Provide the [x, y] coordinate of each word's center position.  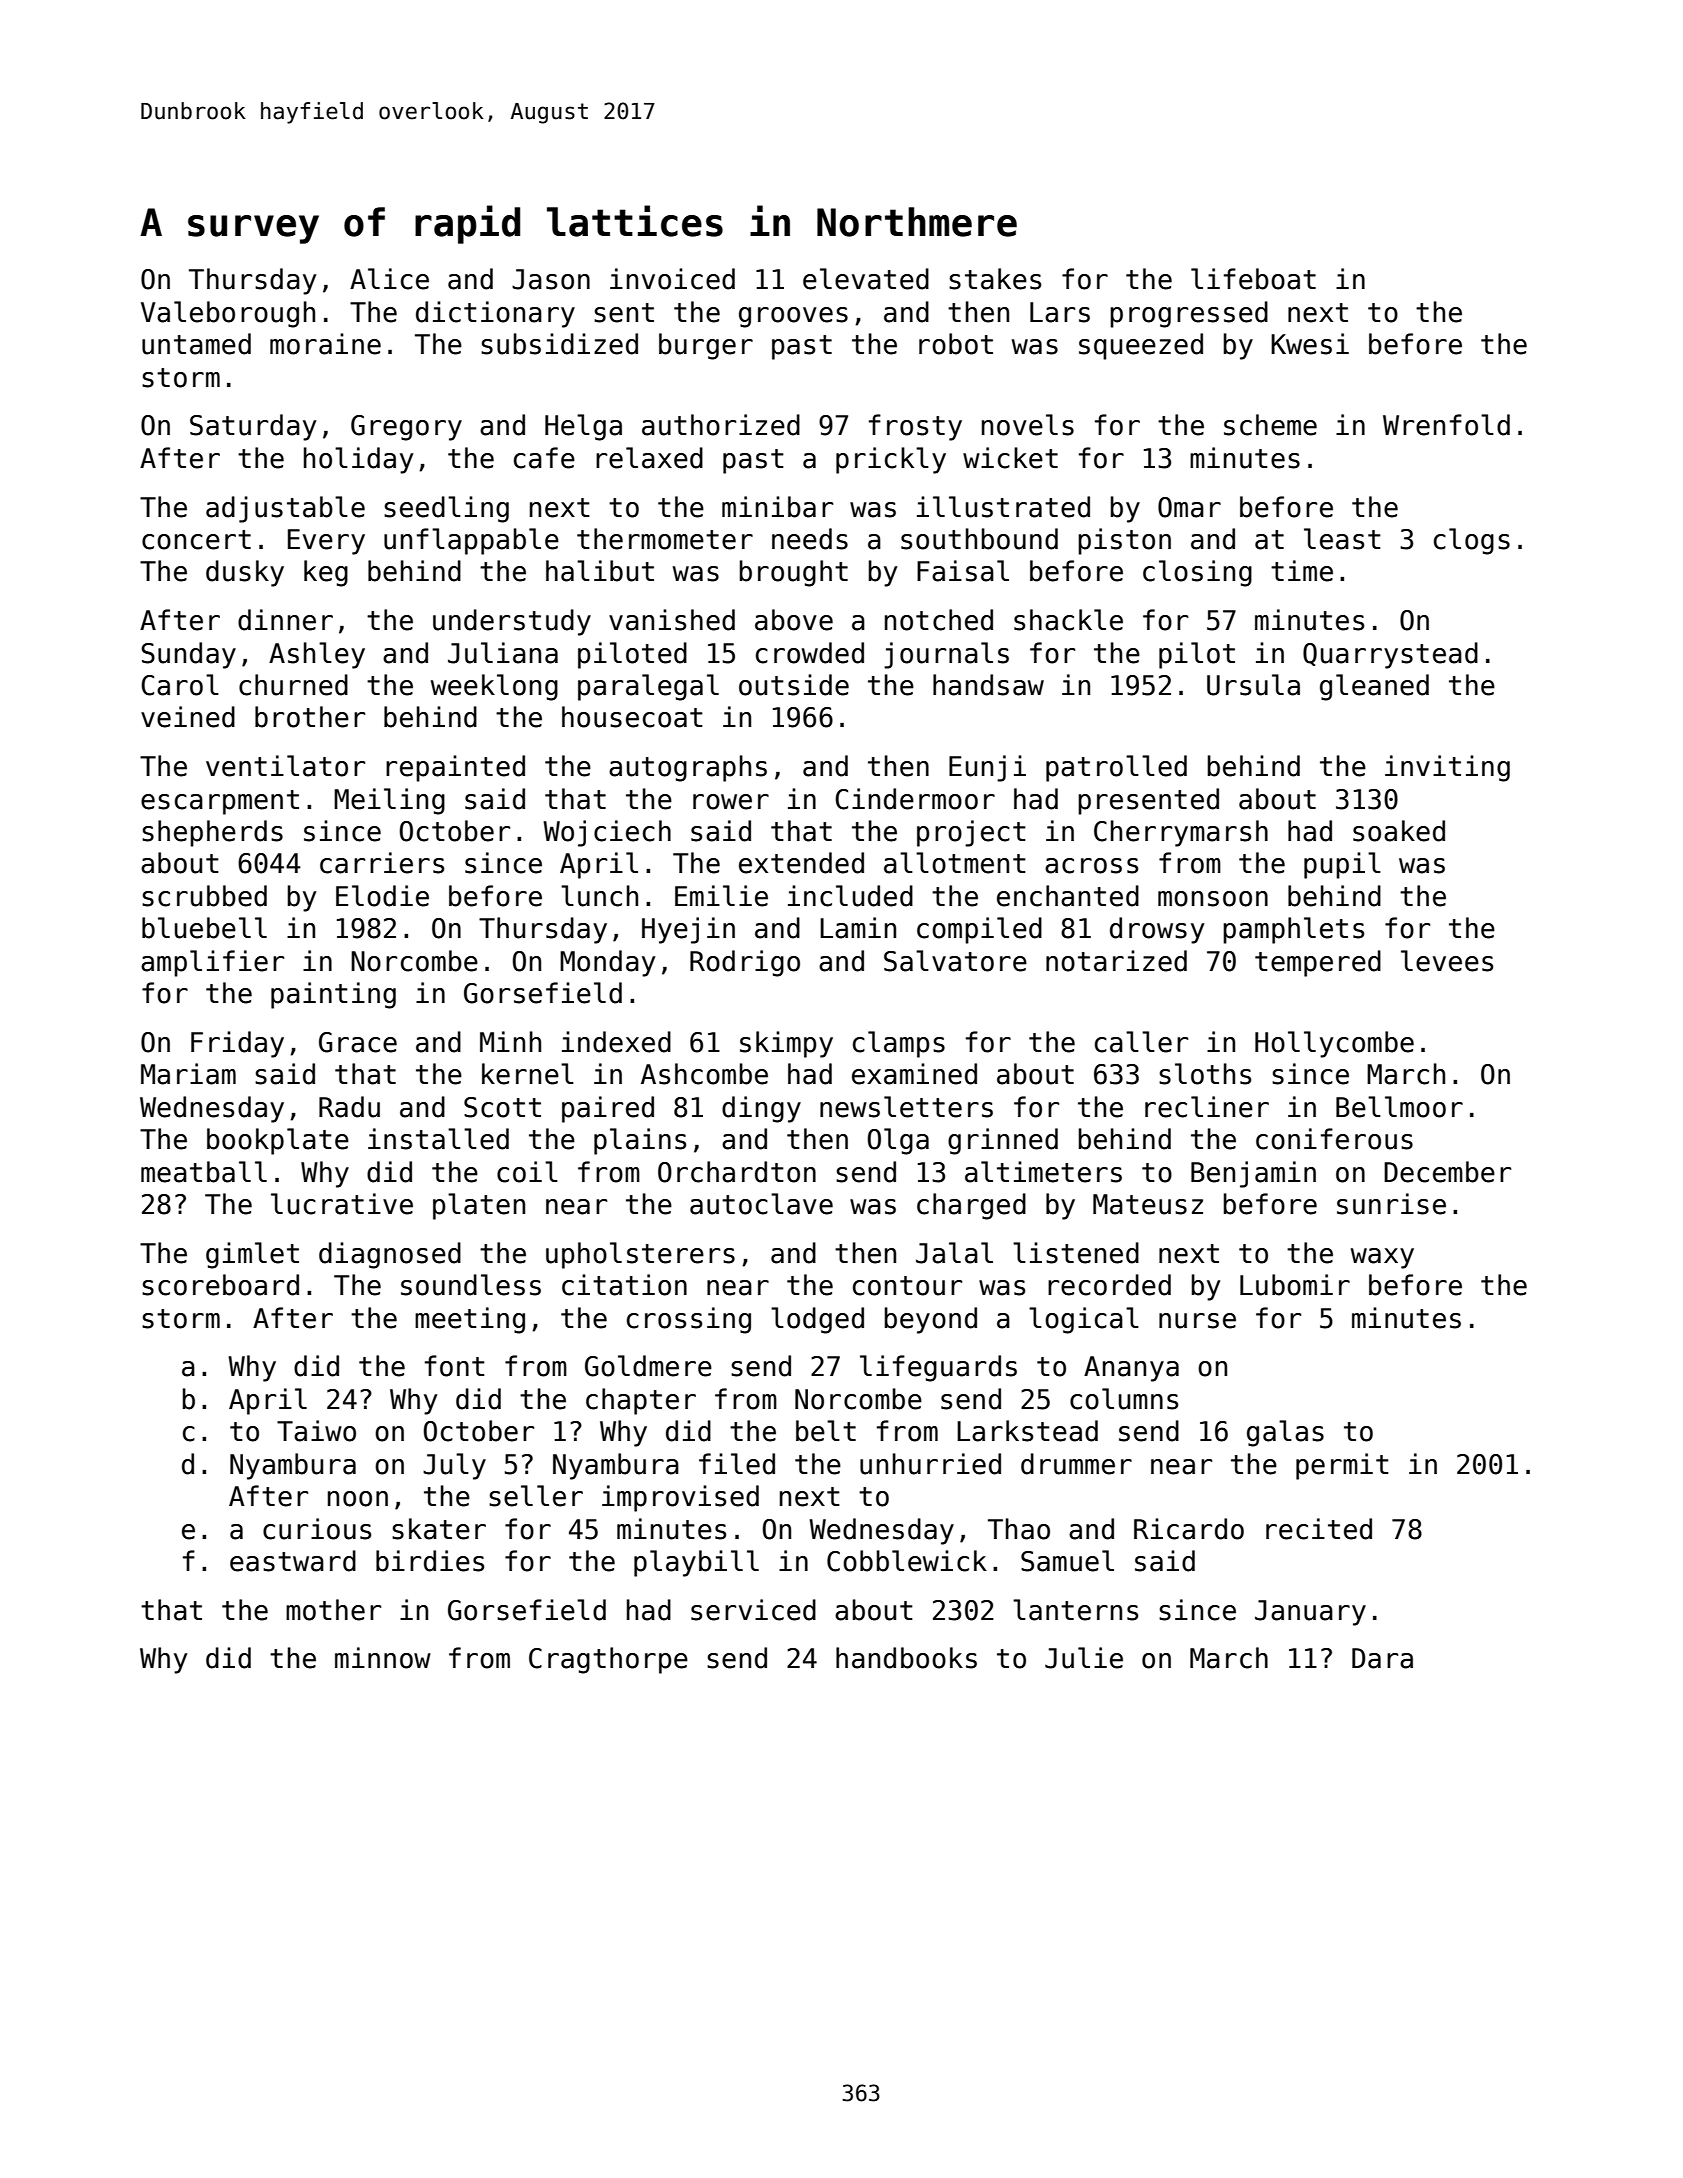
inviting [1447, 768]
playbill [696, 1563]
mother [333, 1610]
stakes [995, 279]
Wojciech [607, 833]
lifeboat [1253, 279]
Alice [389, 279]
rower [731, 802]
